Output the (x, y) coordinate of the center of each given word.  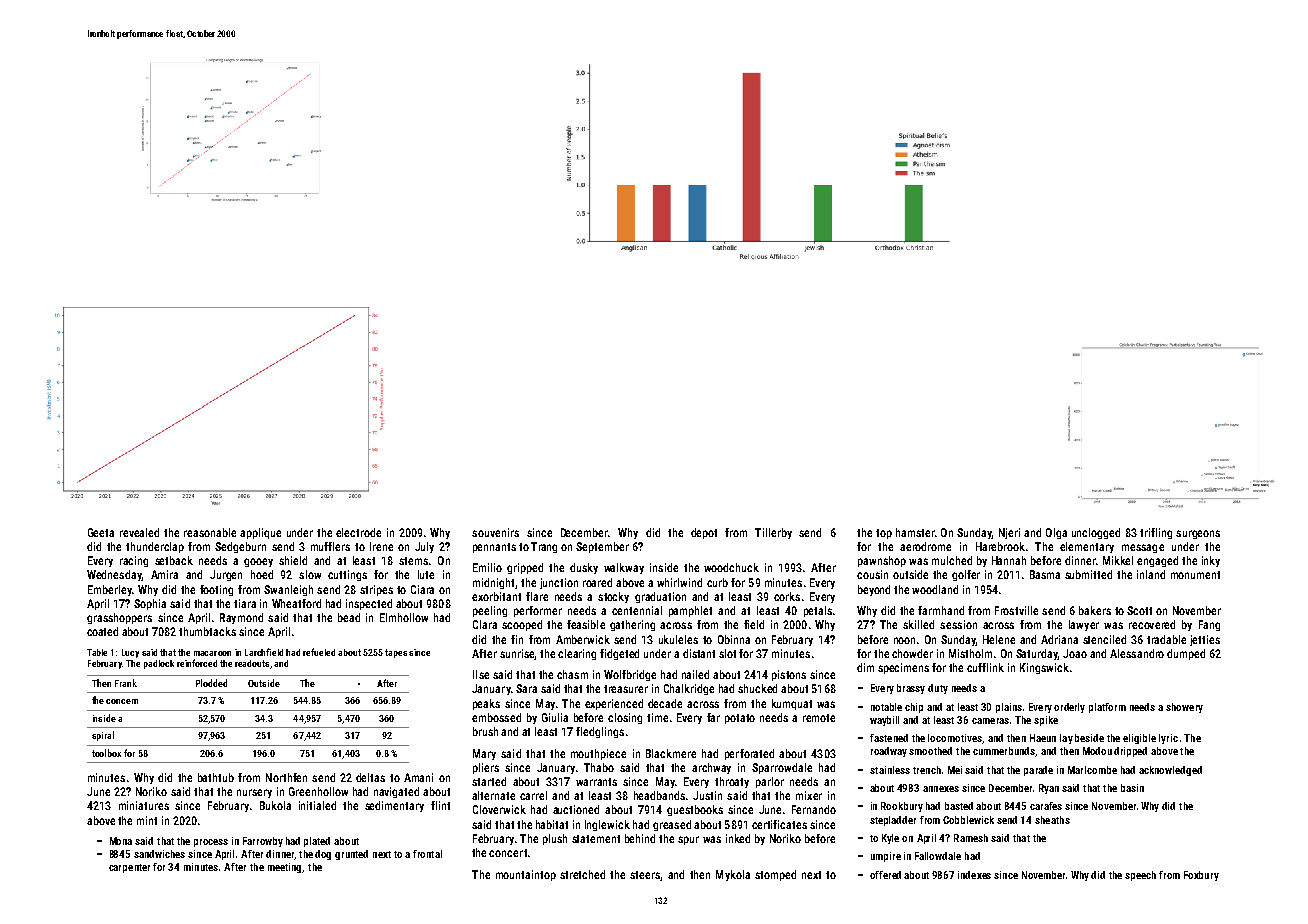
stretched (582, 874)
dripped (1130, 752)
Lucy (130, 653)
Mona (121, 841)
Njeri (1009, 533)
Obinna (734, 639)
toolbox (106, 753)
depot (704, 533)
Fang (1209, 625)
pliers (486, 768)
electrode (358, 532)
